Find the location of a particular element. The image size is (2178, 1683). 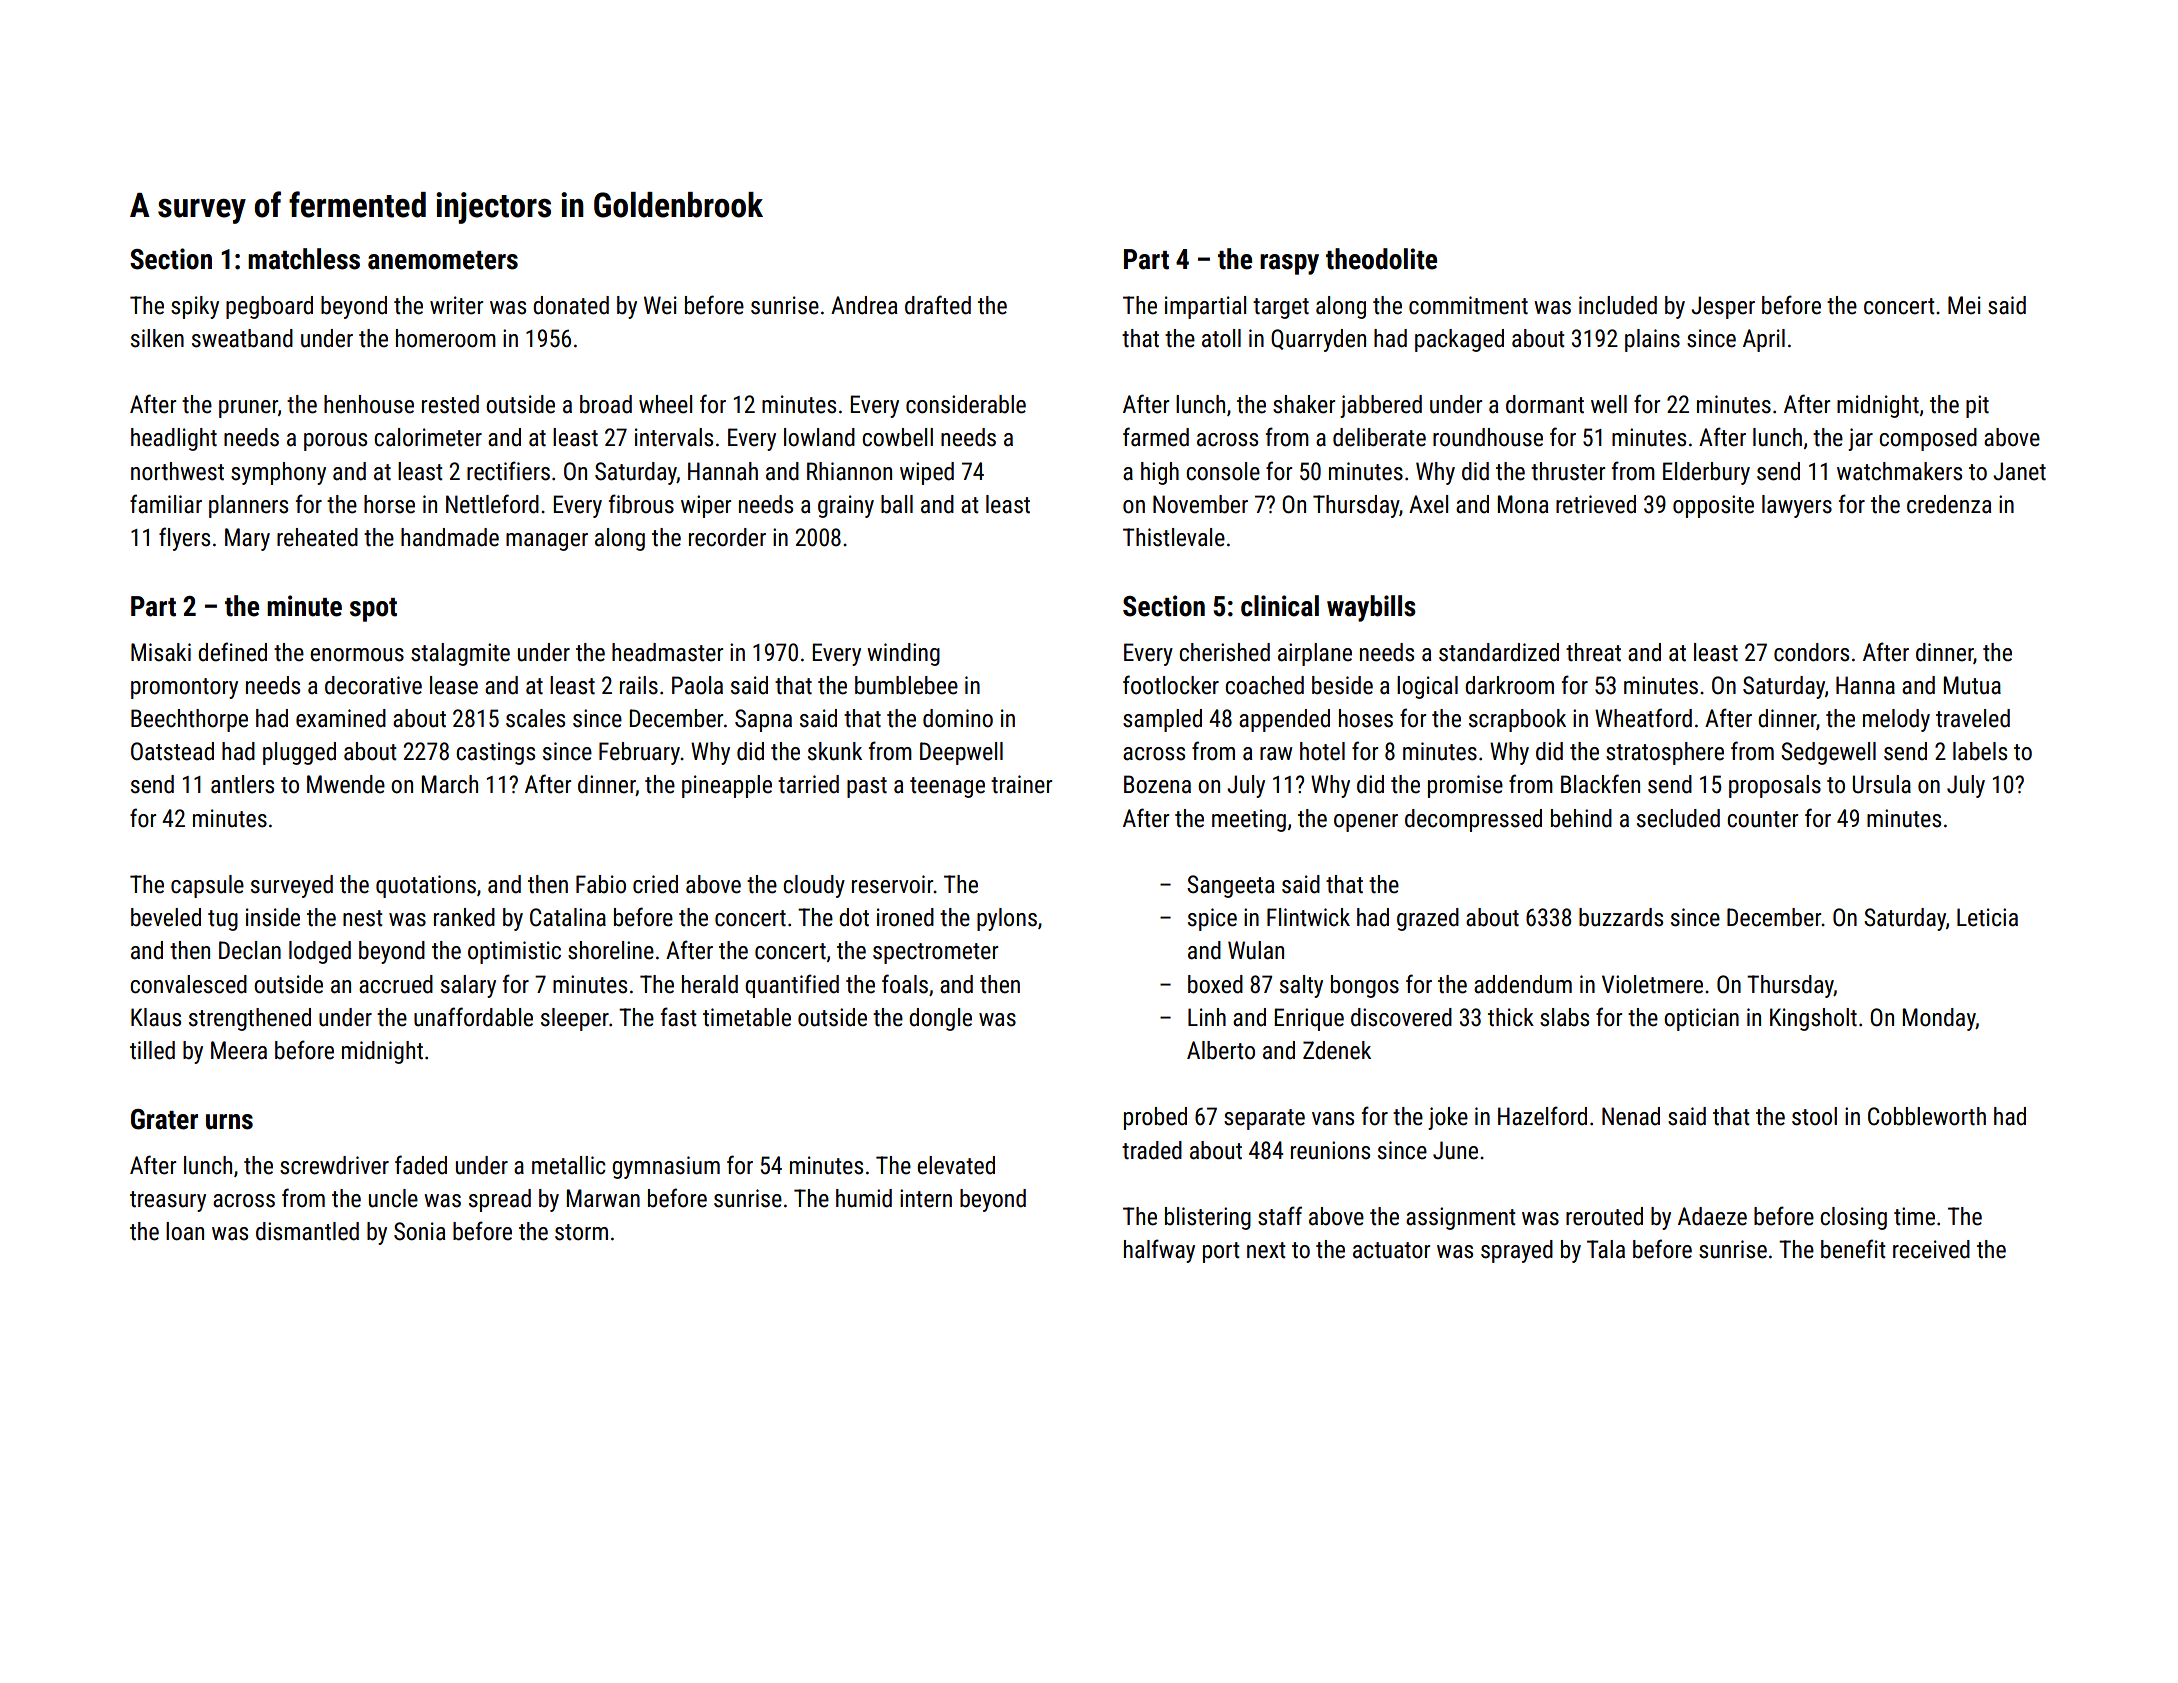

ironed is located at coordinates (905, 917).
